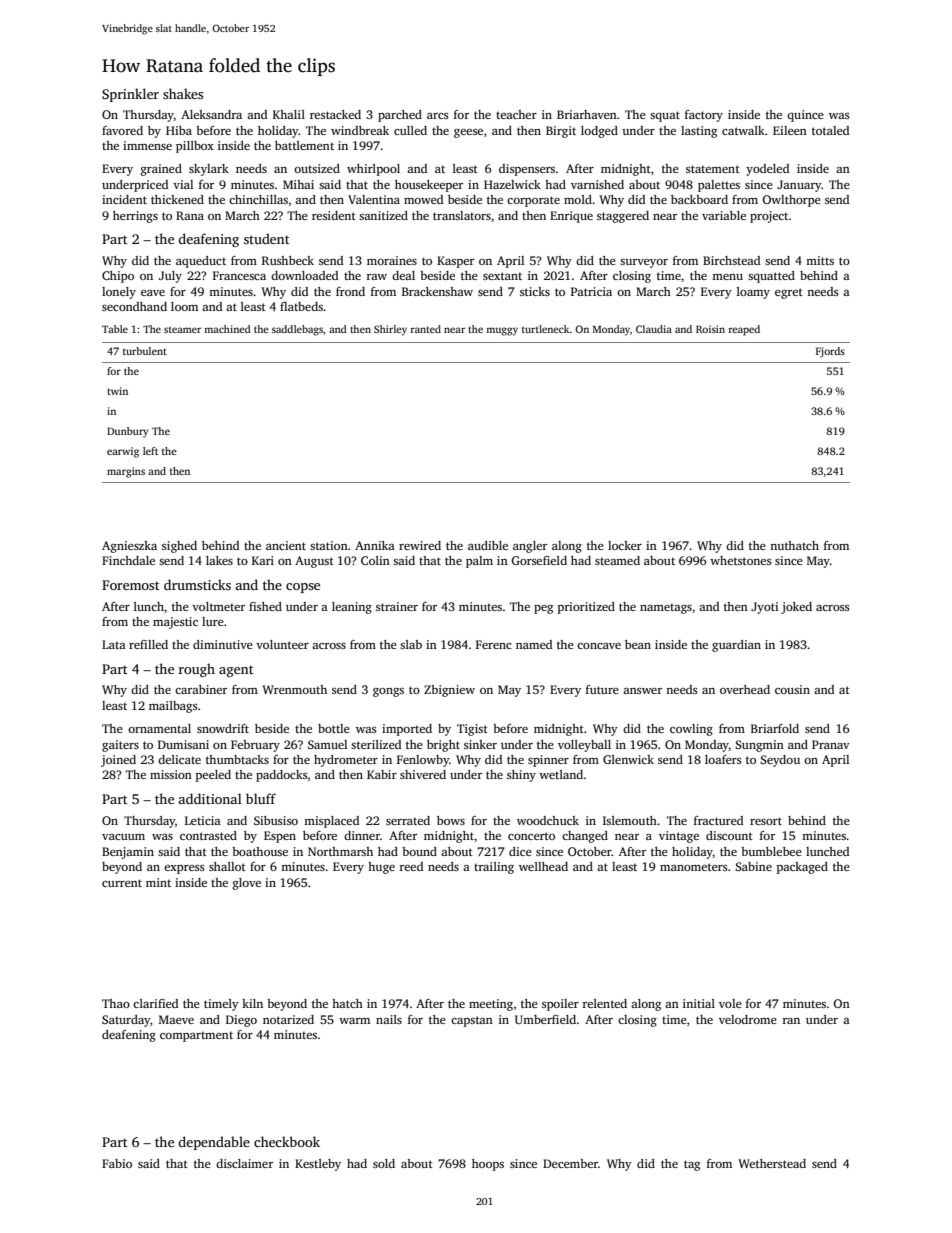 This image has height=1233, width=952. Describe the element at coordinates (820, 260) in the image. I see `mitts` at that location.
